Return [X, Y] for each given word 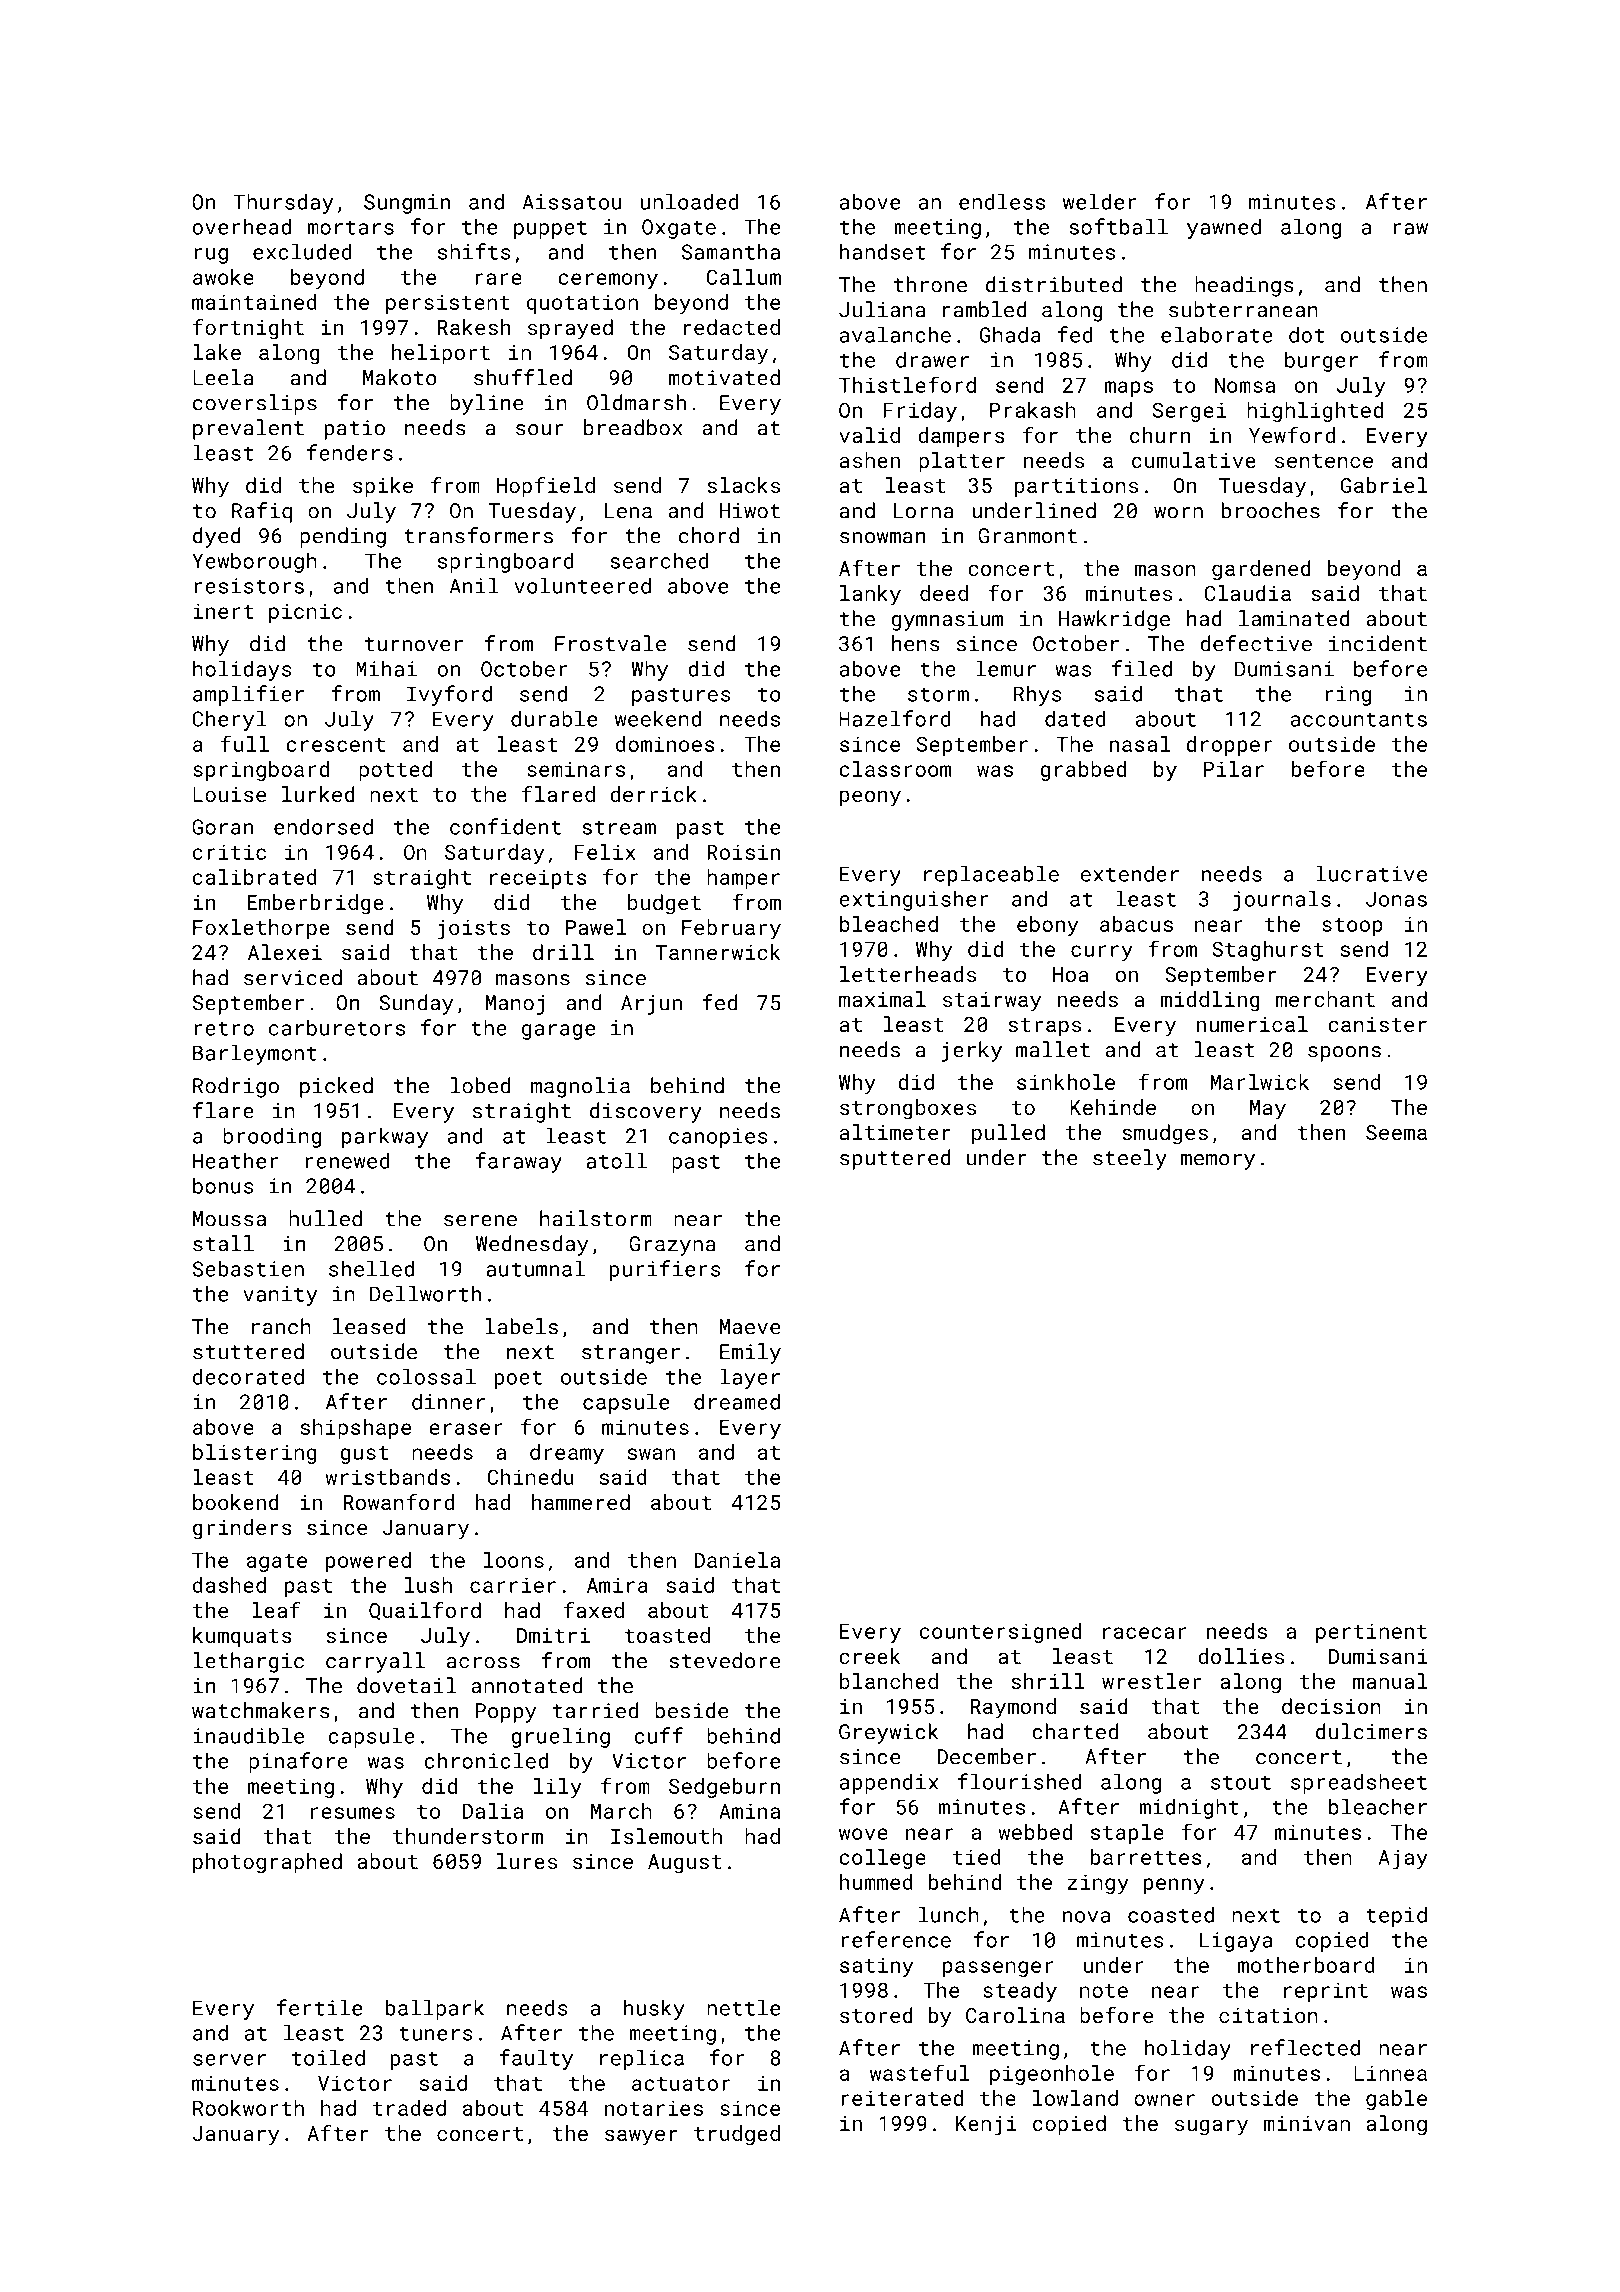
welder [1100, 201]
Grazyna [672, 1246]
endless [1002, 201]
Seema [1396, 1132]
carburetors [337, 1027]
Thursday [283, 203]
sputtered [895, 1159]
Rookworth [248, 2108]
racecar [1145, 1633]
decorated [248, 1376]
